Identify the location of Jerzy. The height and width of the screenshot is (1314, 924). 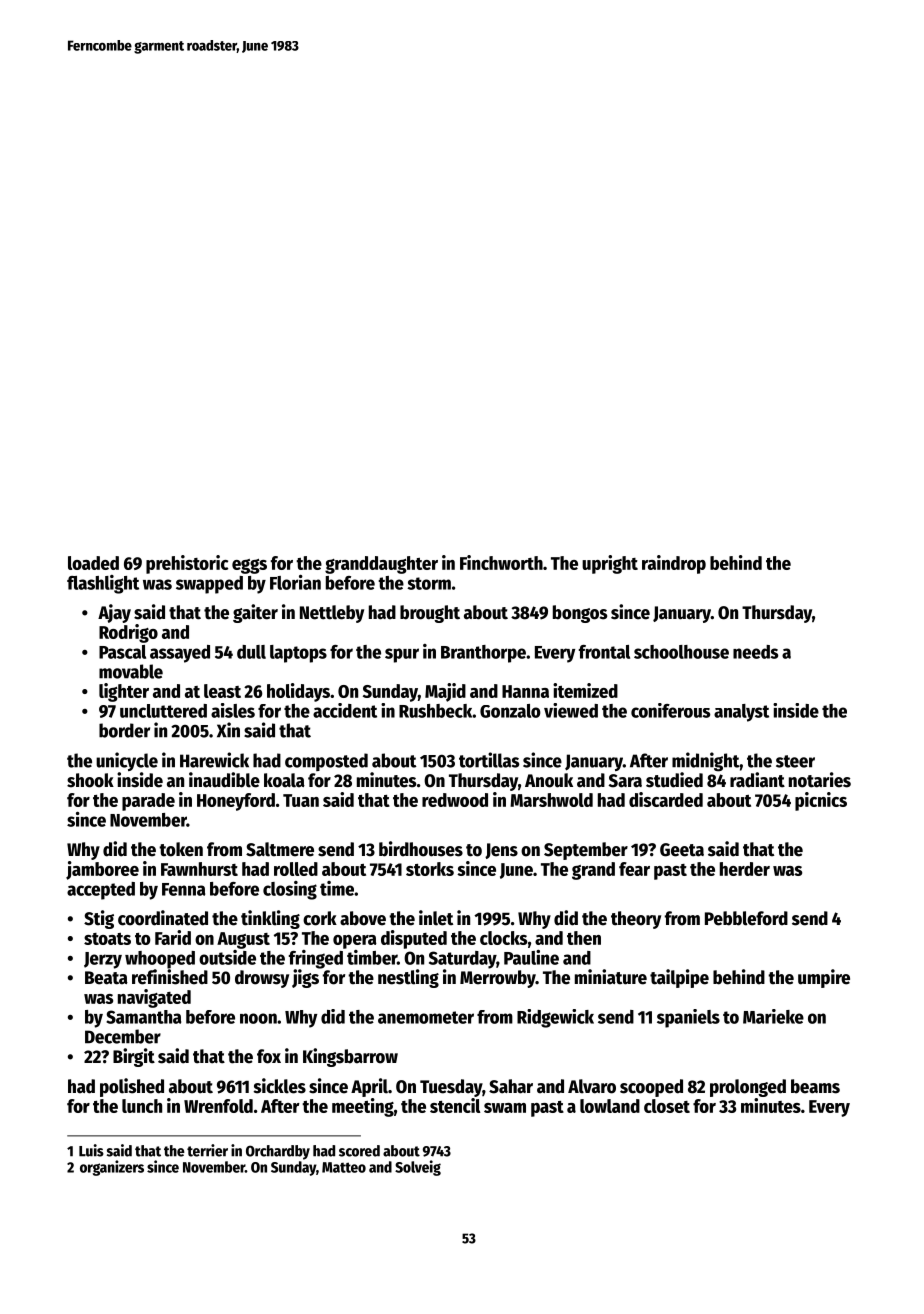
(103, 960).
